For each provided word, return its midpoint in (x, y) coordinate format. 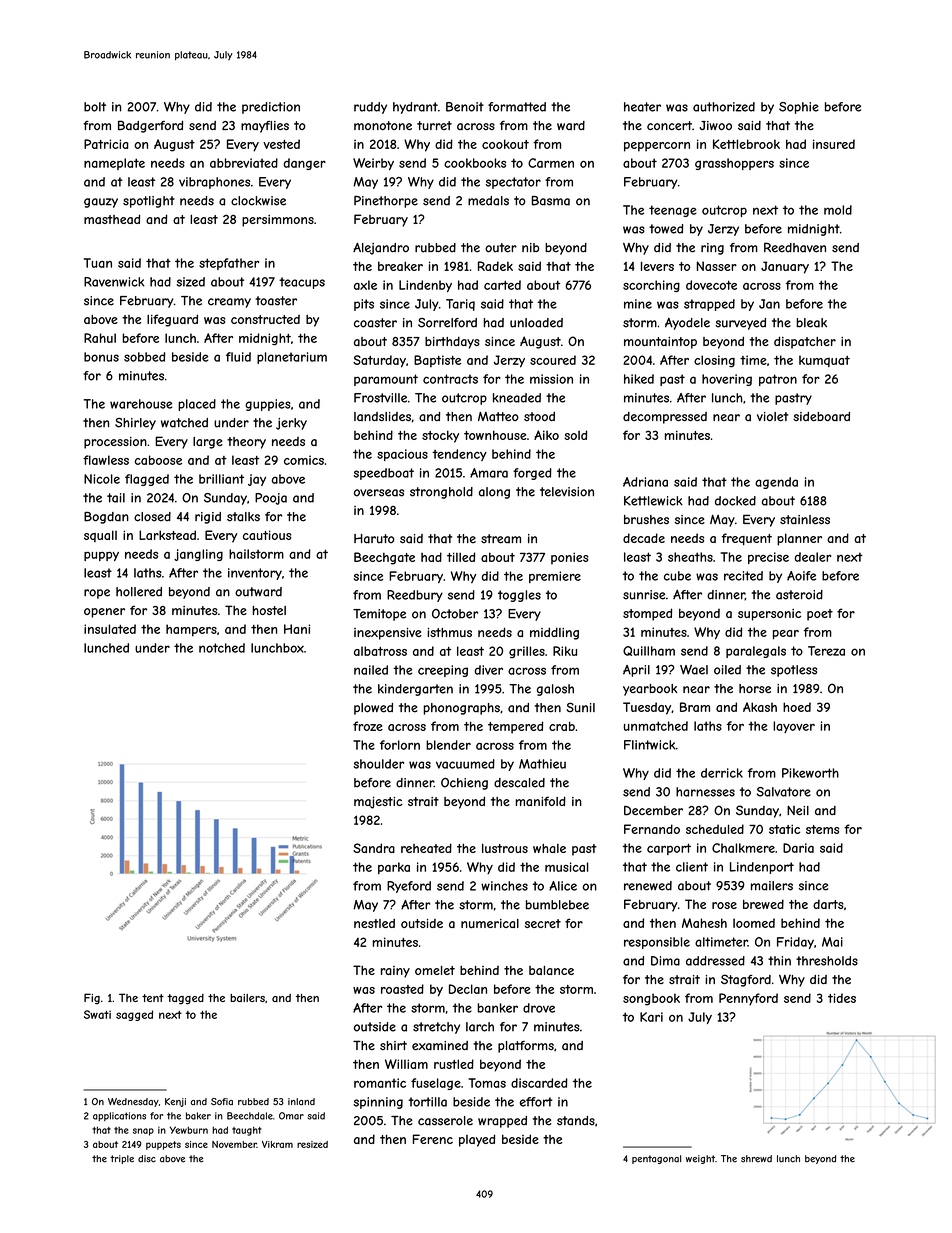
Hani (297, 629)
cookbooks (475, 163)
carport (669, 849)
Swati (97, 1014)
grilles (527, 652)
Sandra (374, 848)
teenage (673, 211)
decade (644, 538)
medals (488, 201)
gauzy (101, 203)
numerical (490, 923)
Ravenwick (114, 282)
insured (834, 144)
